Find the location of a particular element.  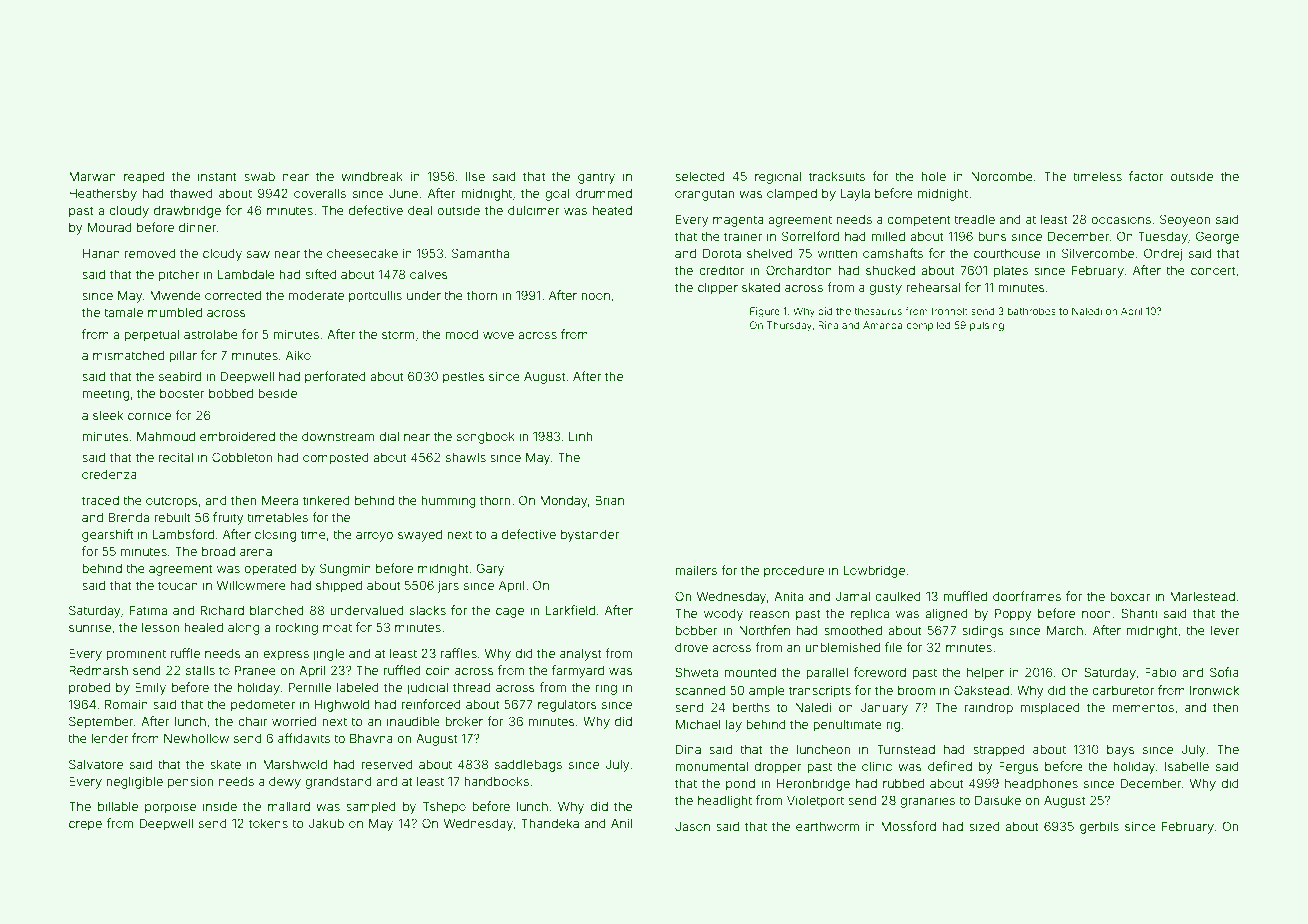

swab is located at coordinates (259, 176).
